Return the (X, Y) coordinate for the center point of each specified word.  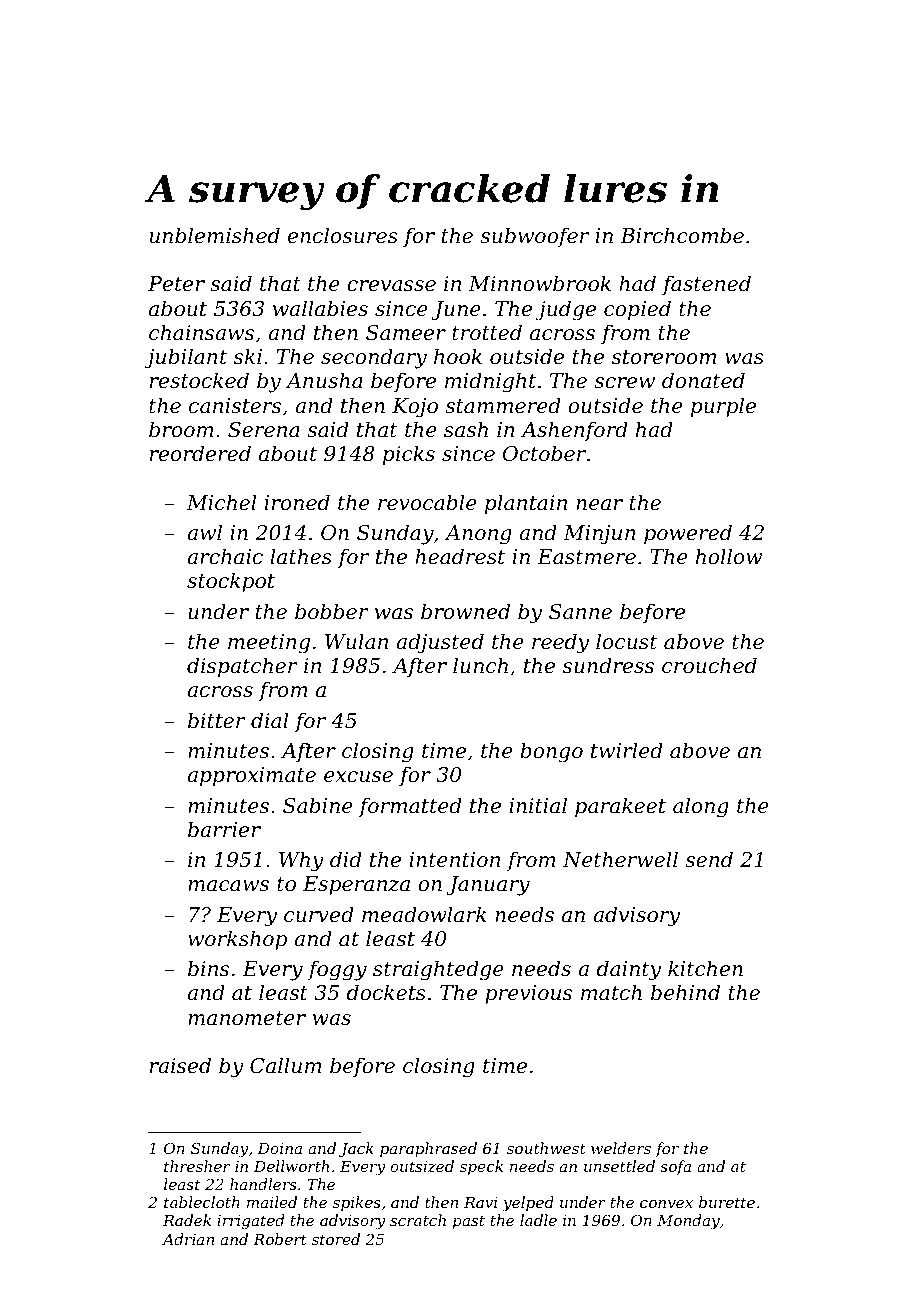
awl (204, 532)
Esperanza (356, 885)
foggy (337, 970)
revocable (427, 502)
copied (637, 310)
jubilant (185, 358)
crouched (709, 665)
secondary (374, 358)
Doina (279, 1148)
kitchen (705, 968)
